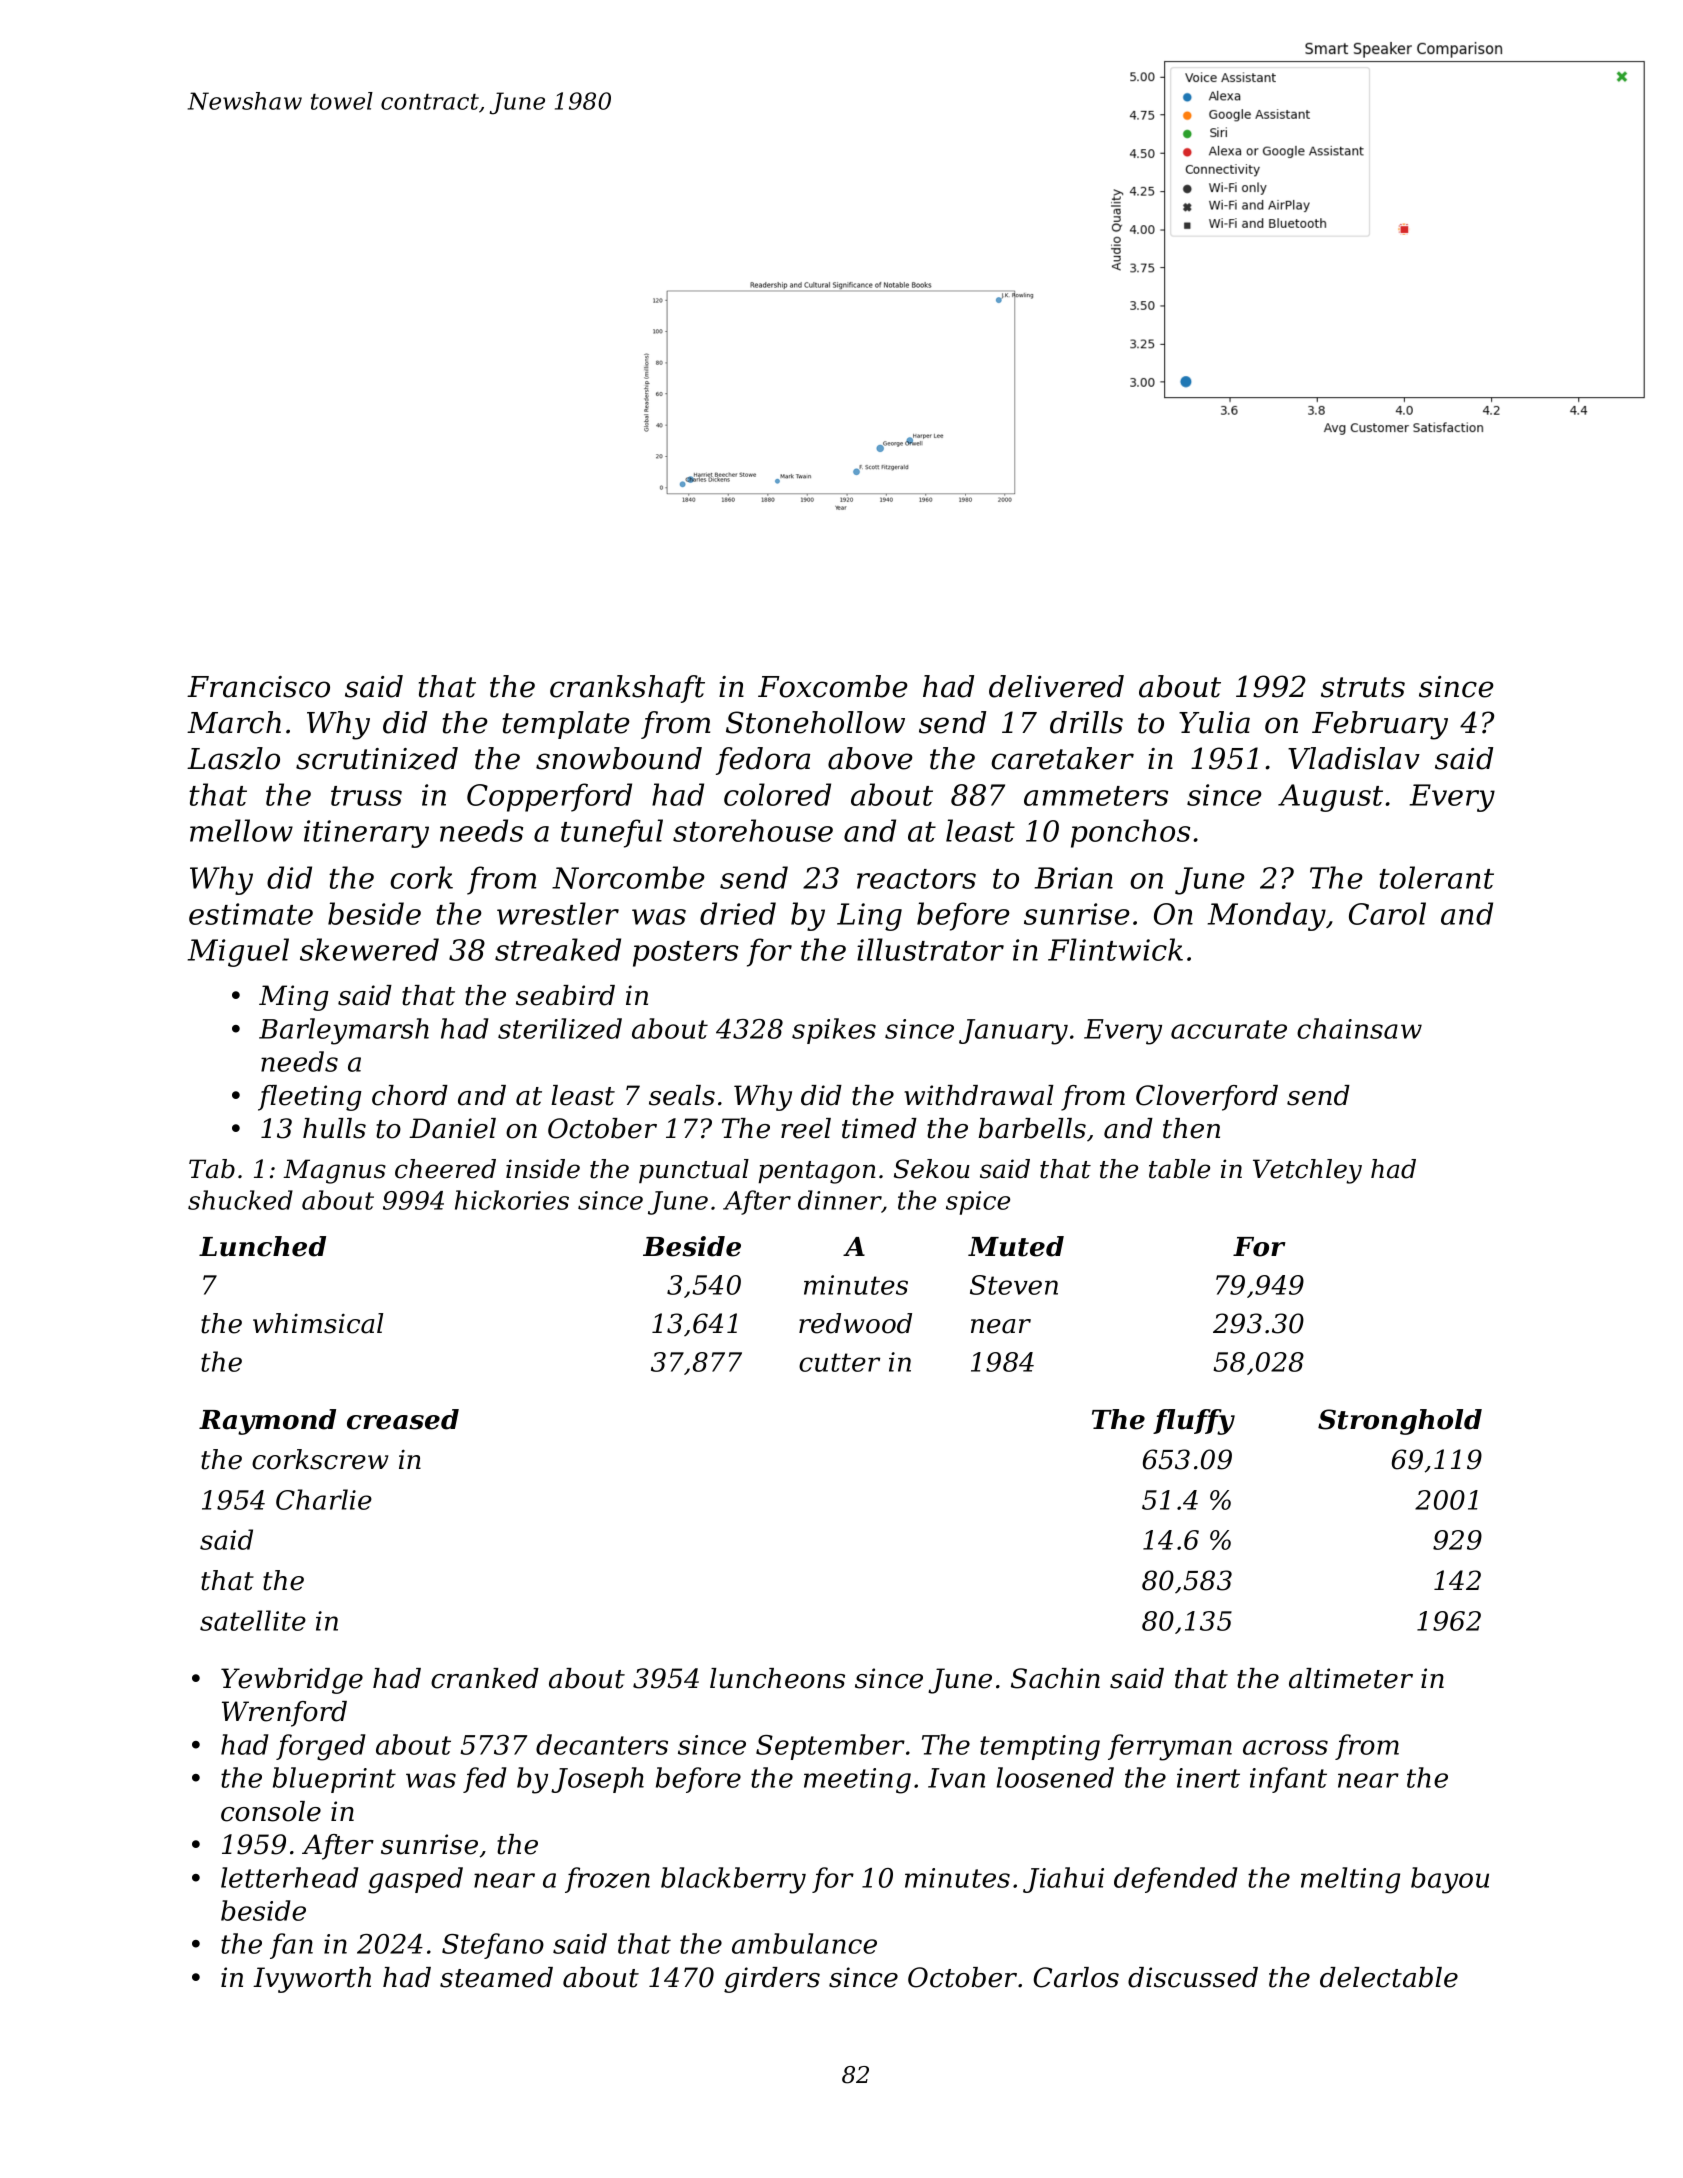 The height and width of the screenshot is (2178, 1683). I want to click on ammeters, so click(1096, 796).
